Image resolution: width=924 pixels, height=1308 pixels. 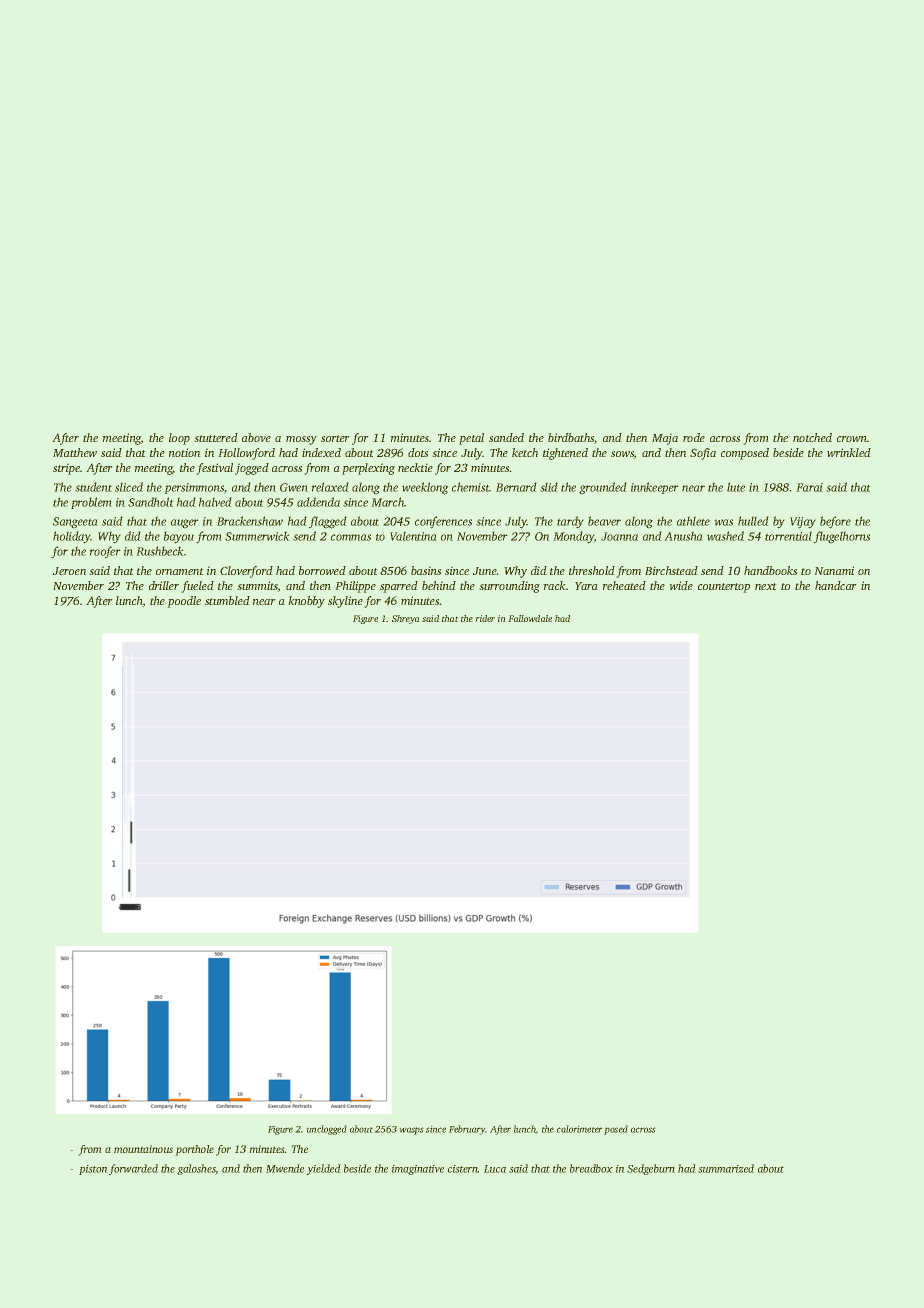 What do you see at coordinates (580, 1129) in the page?
I see `calorimeter` at bounding box center [580, 1129].
